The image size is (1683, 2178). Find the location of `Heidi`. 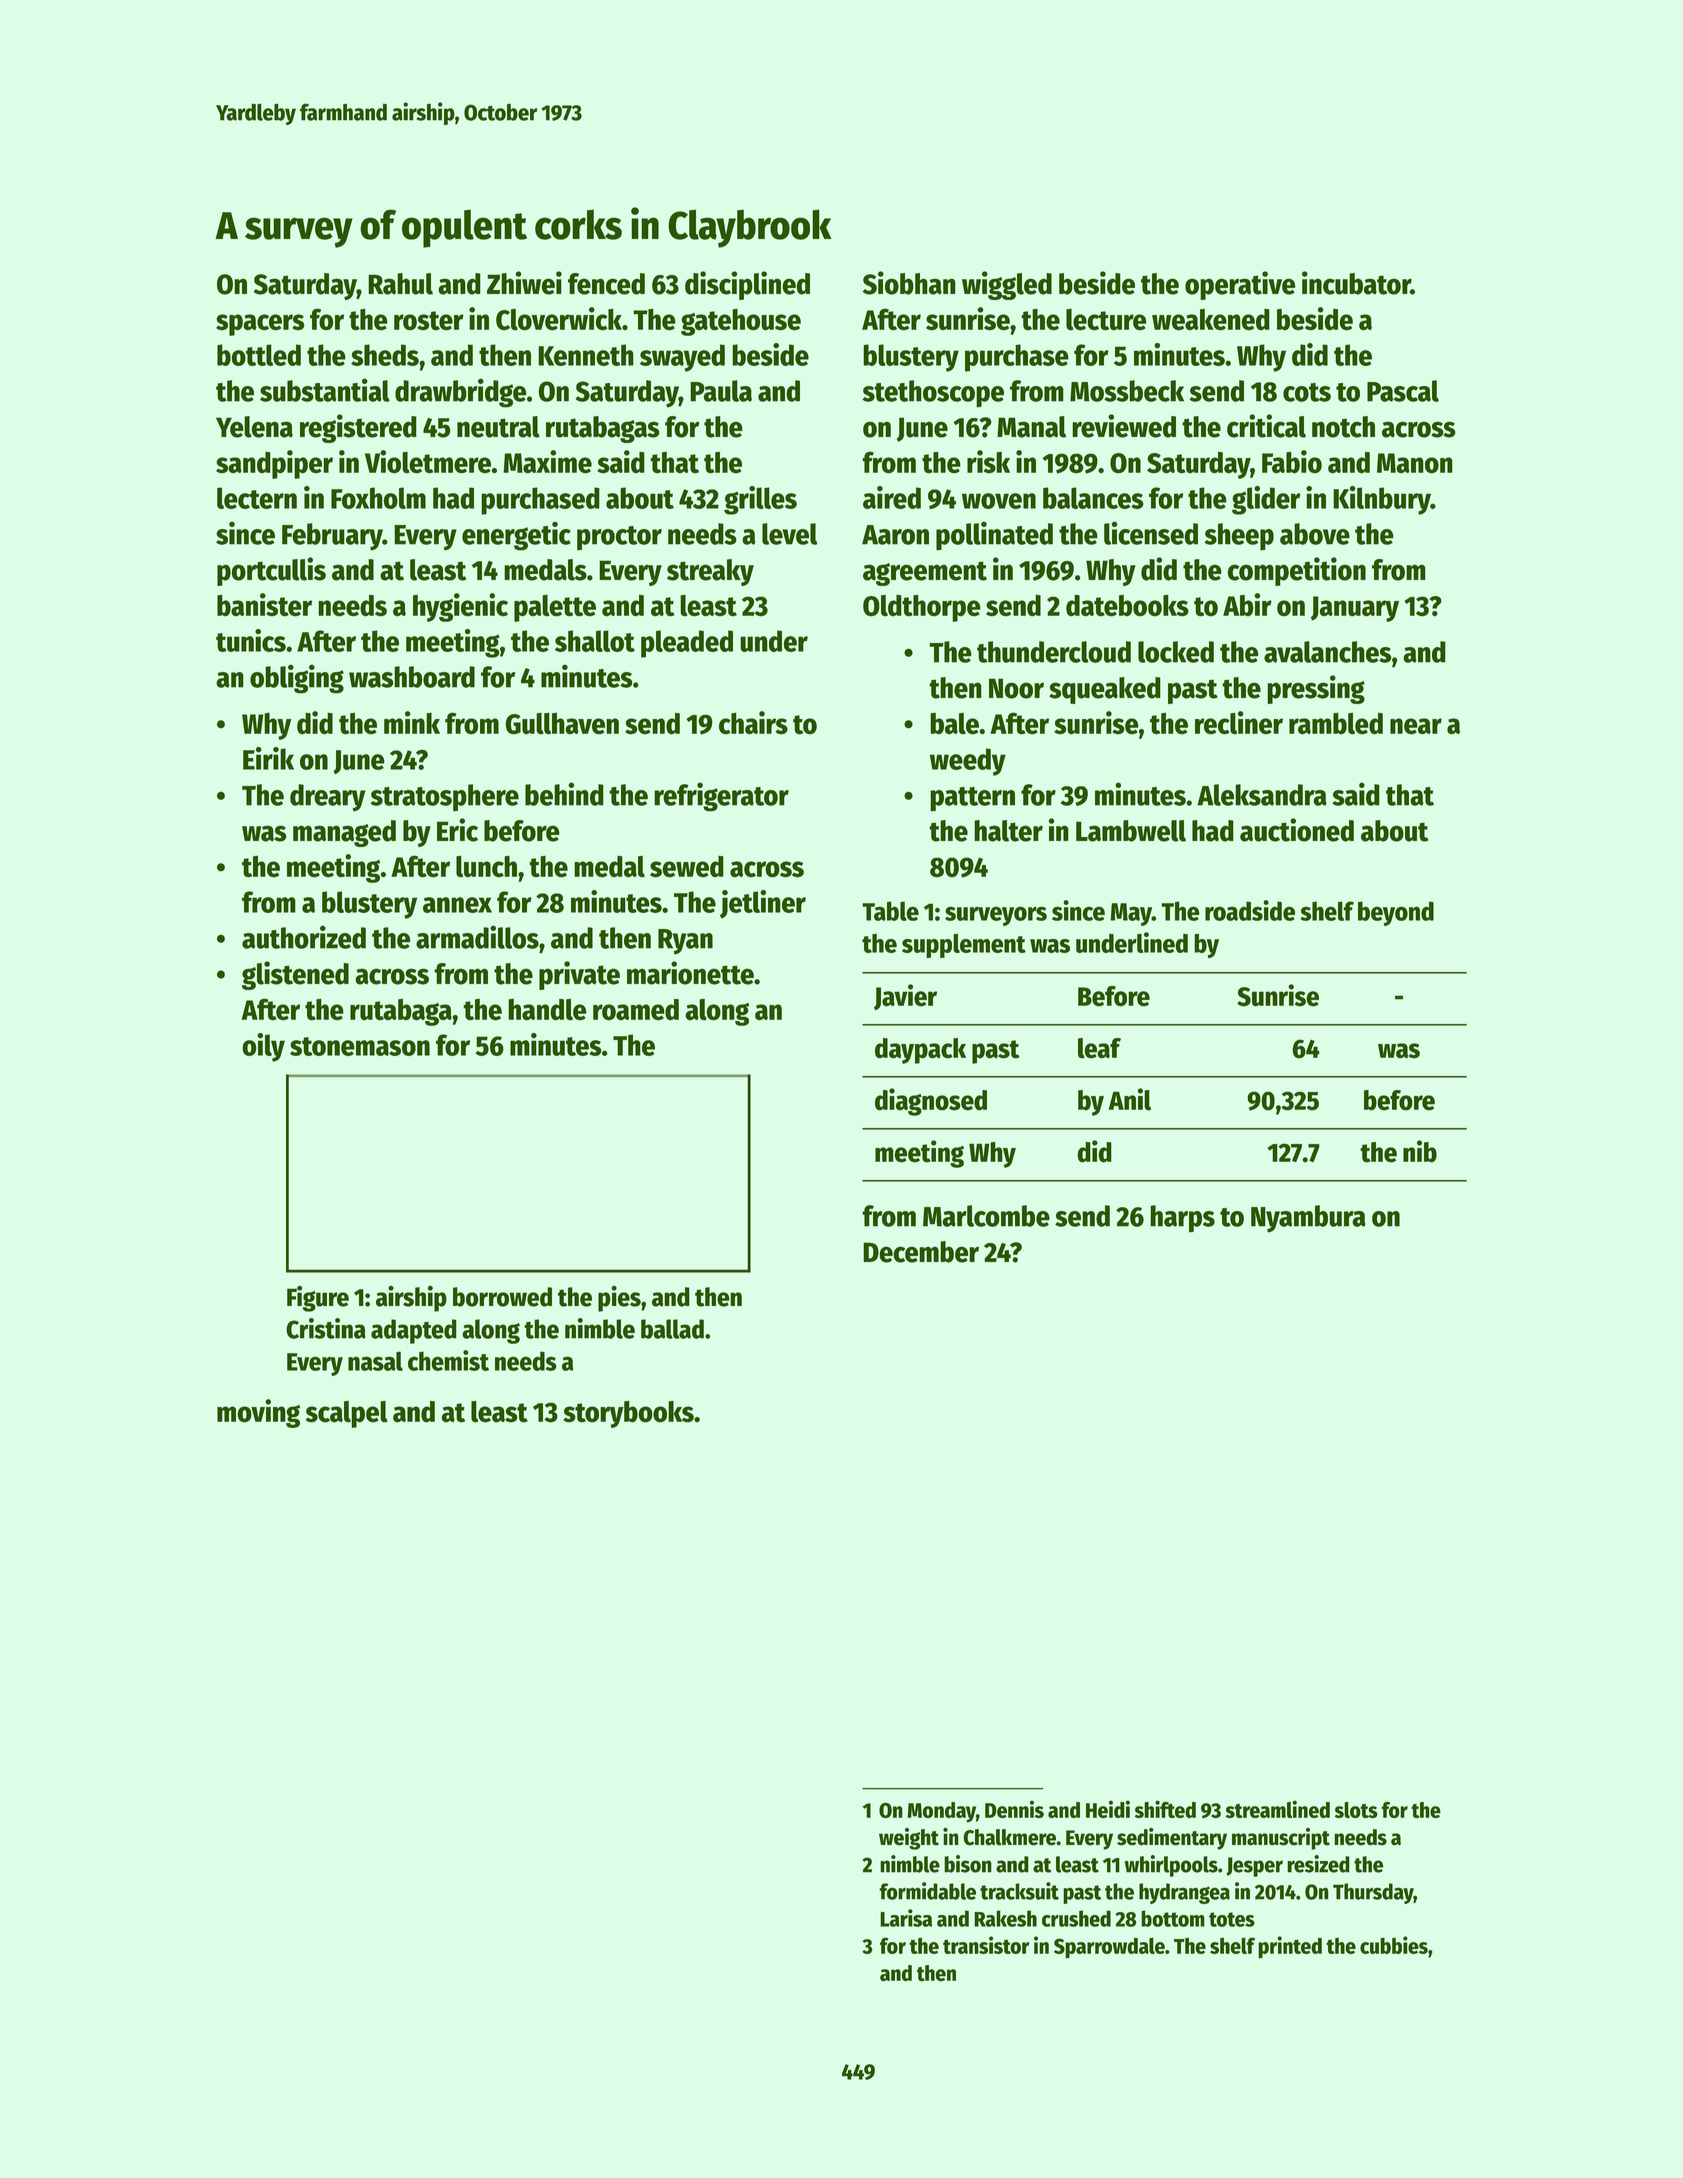

Heidi is located at coordinates (1108, 1809).
